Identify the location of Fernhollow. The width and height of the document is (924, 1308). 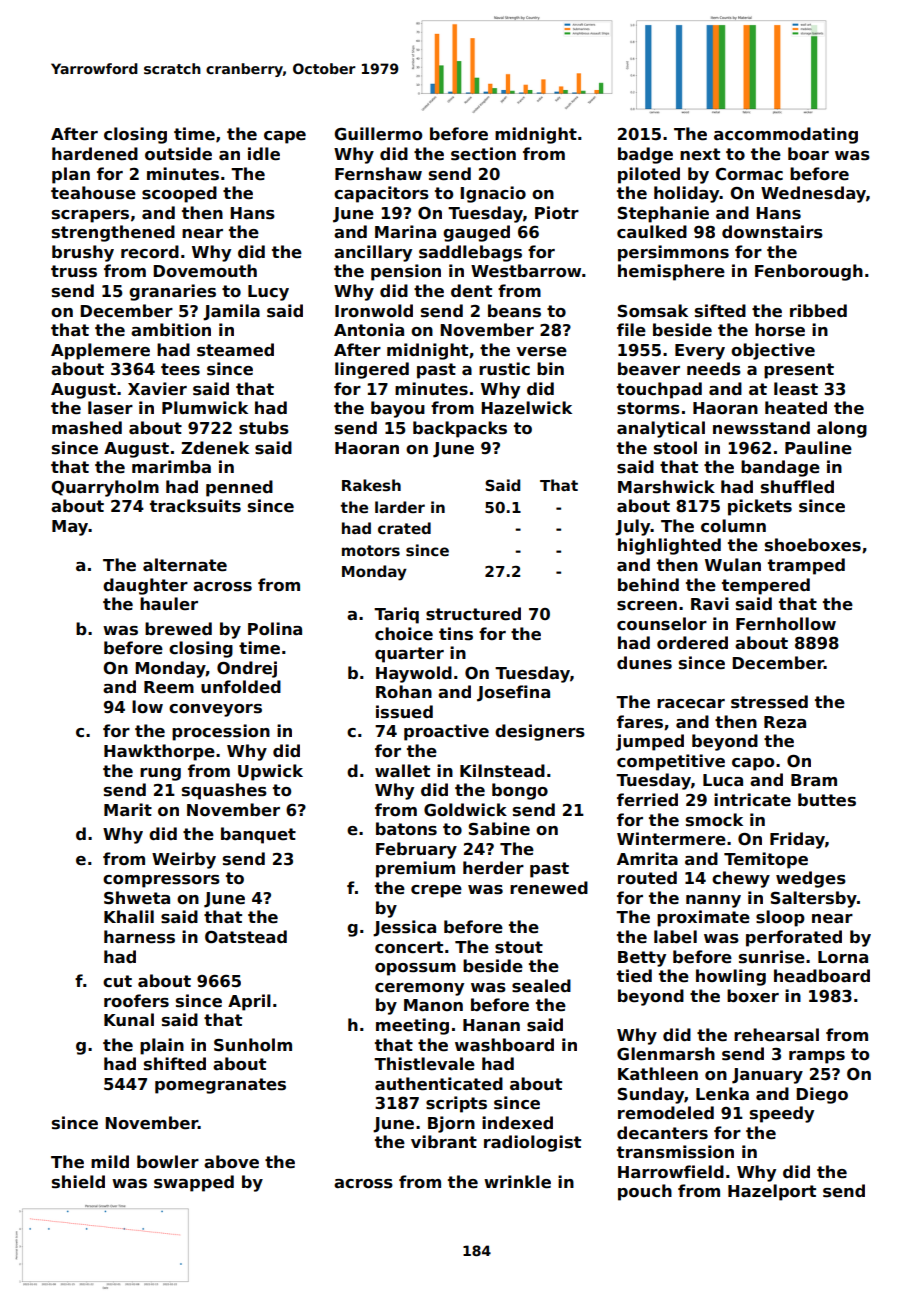
(786, 624).
